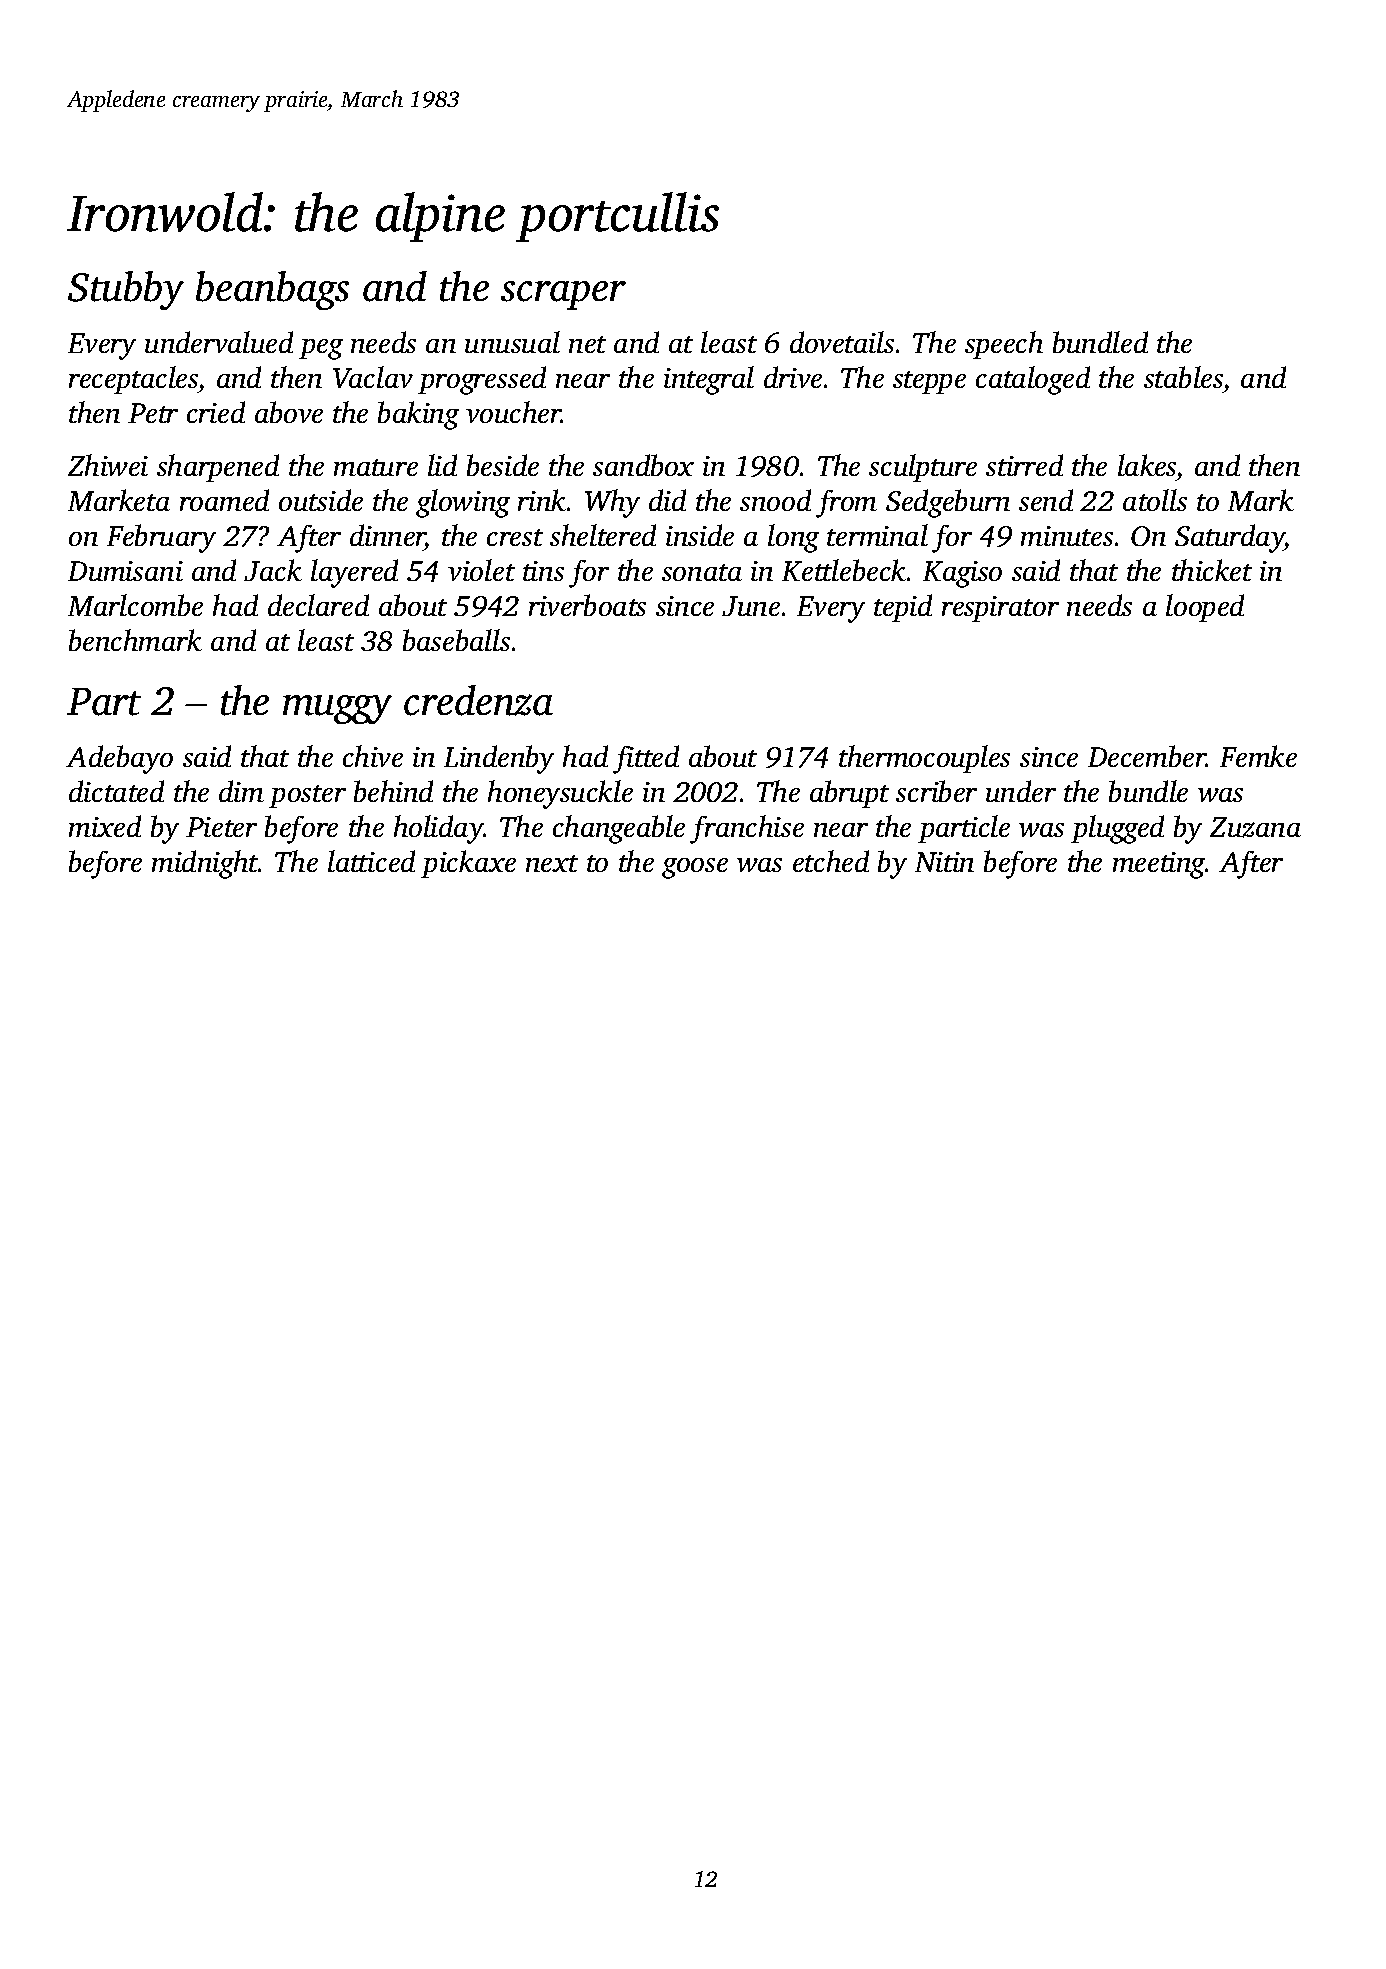  Describe the element at coordinates (646, 759) in the page. I see `fitted` at that location.
